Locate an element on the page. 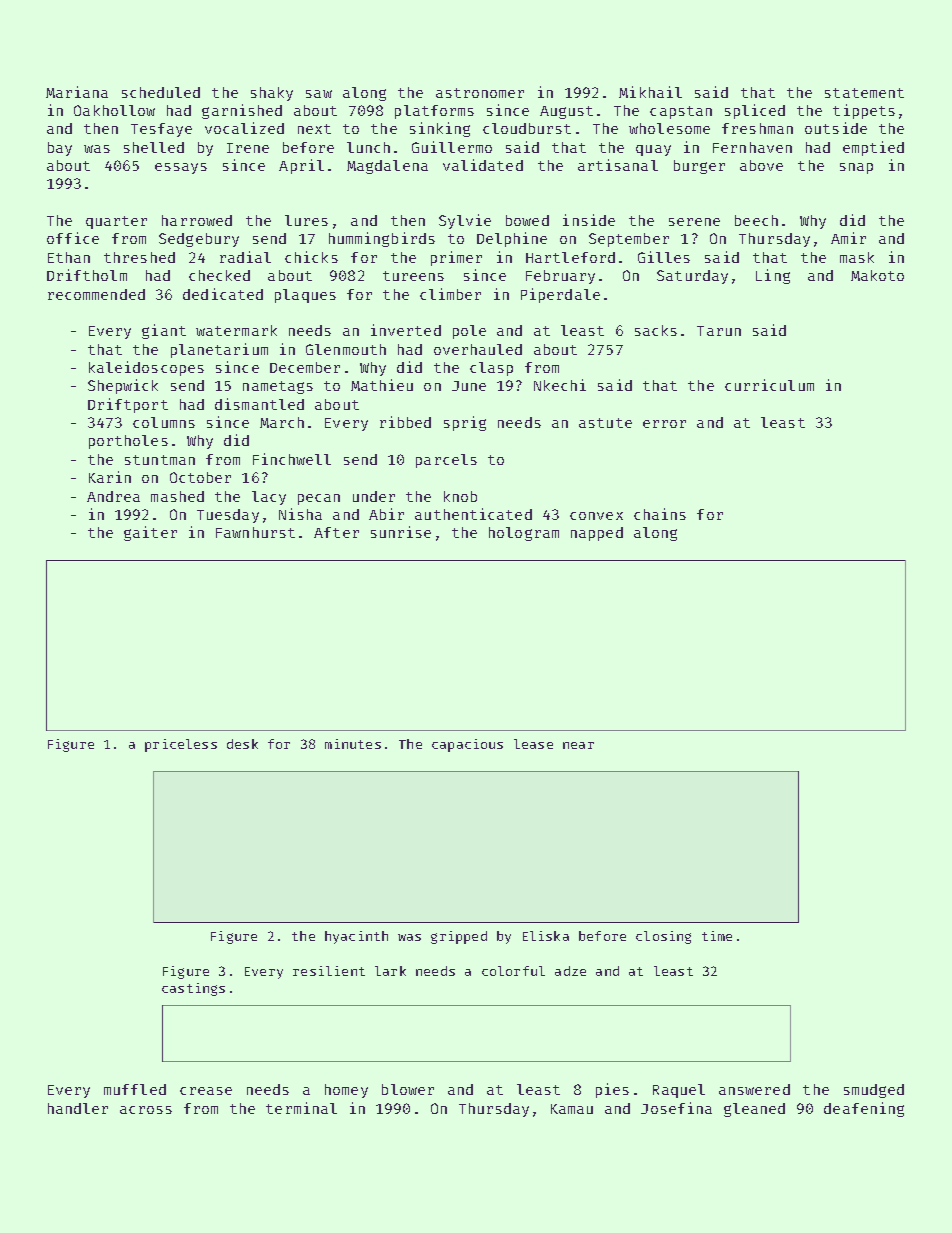 The height and width of the document is (1233, 952). answered is located at coordinates (754, 1089).
